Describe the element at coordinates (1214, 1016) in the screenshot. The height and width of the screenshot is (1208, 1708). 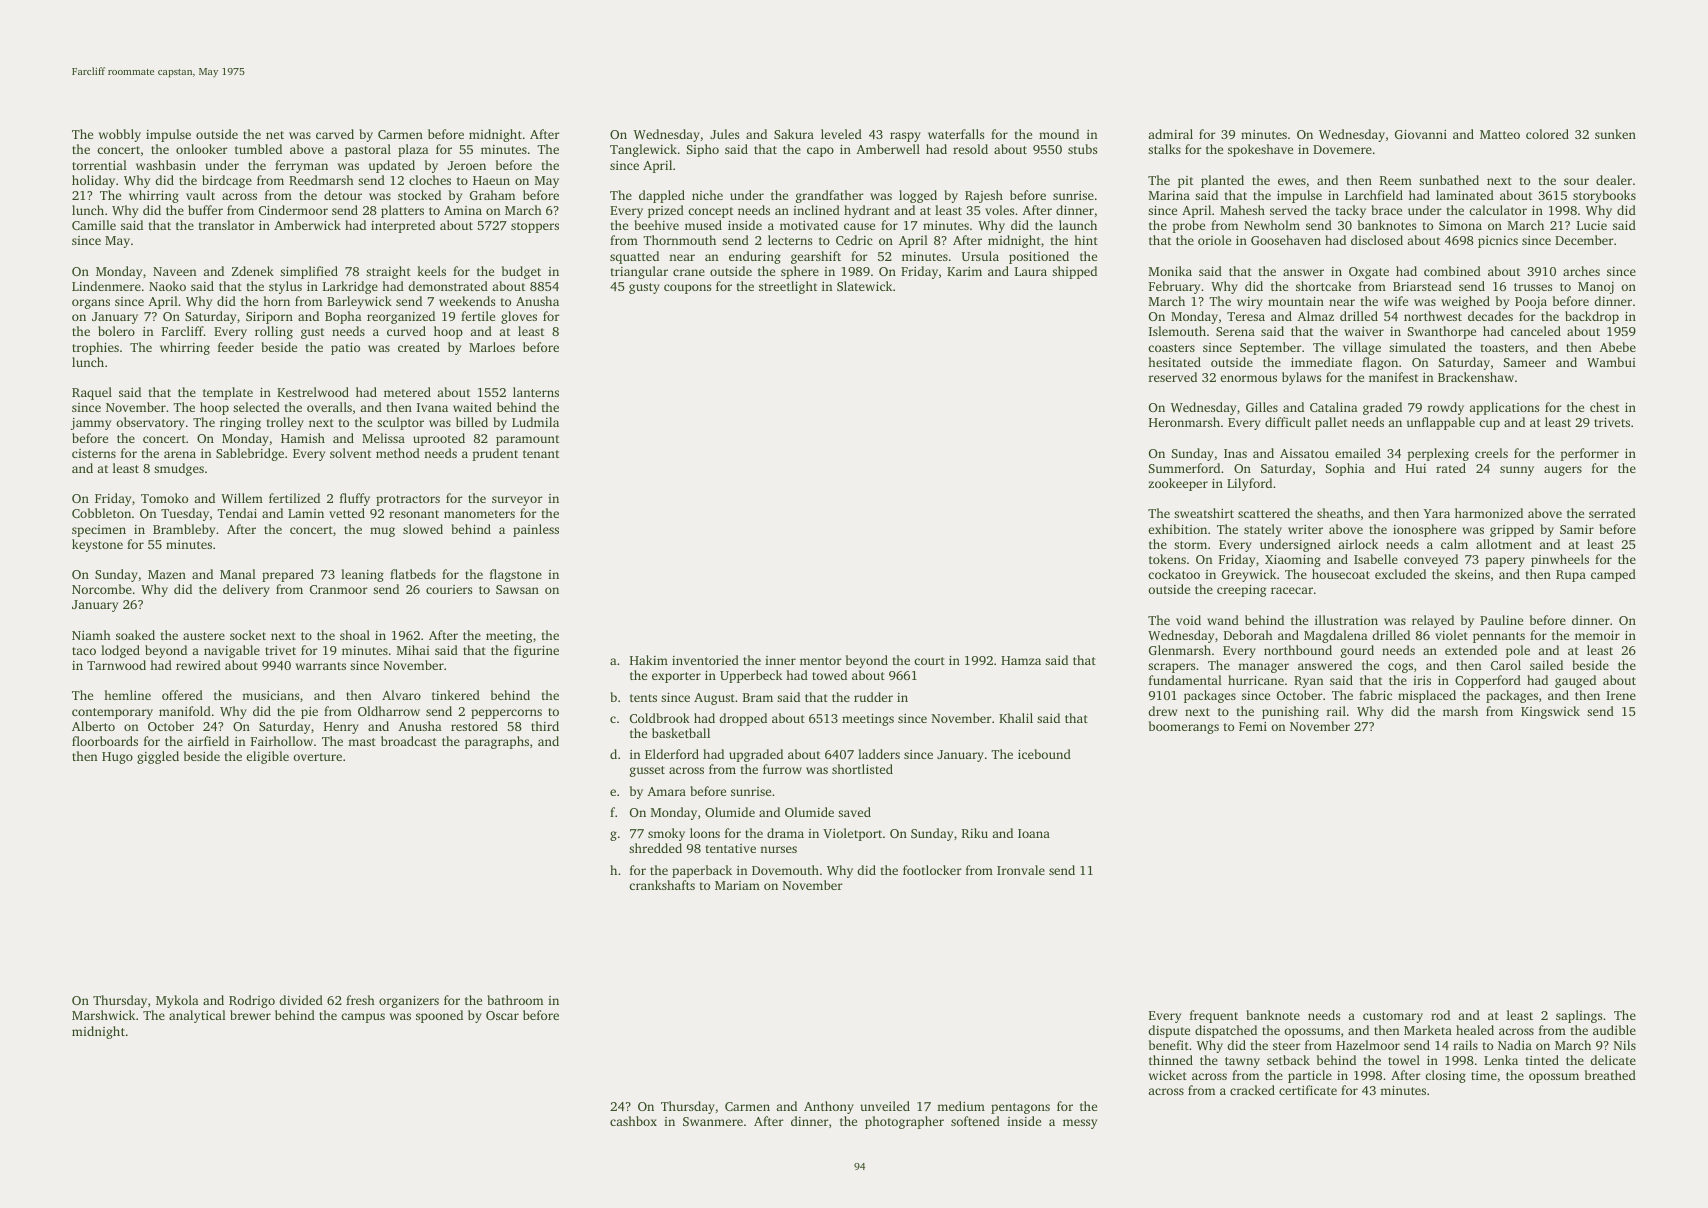
I see `frequent` at that location.
